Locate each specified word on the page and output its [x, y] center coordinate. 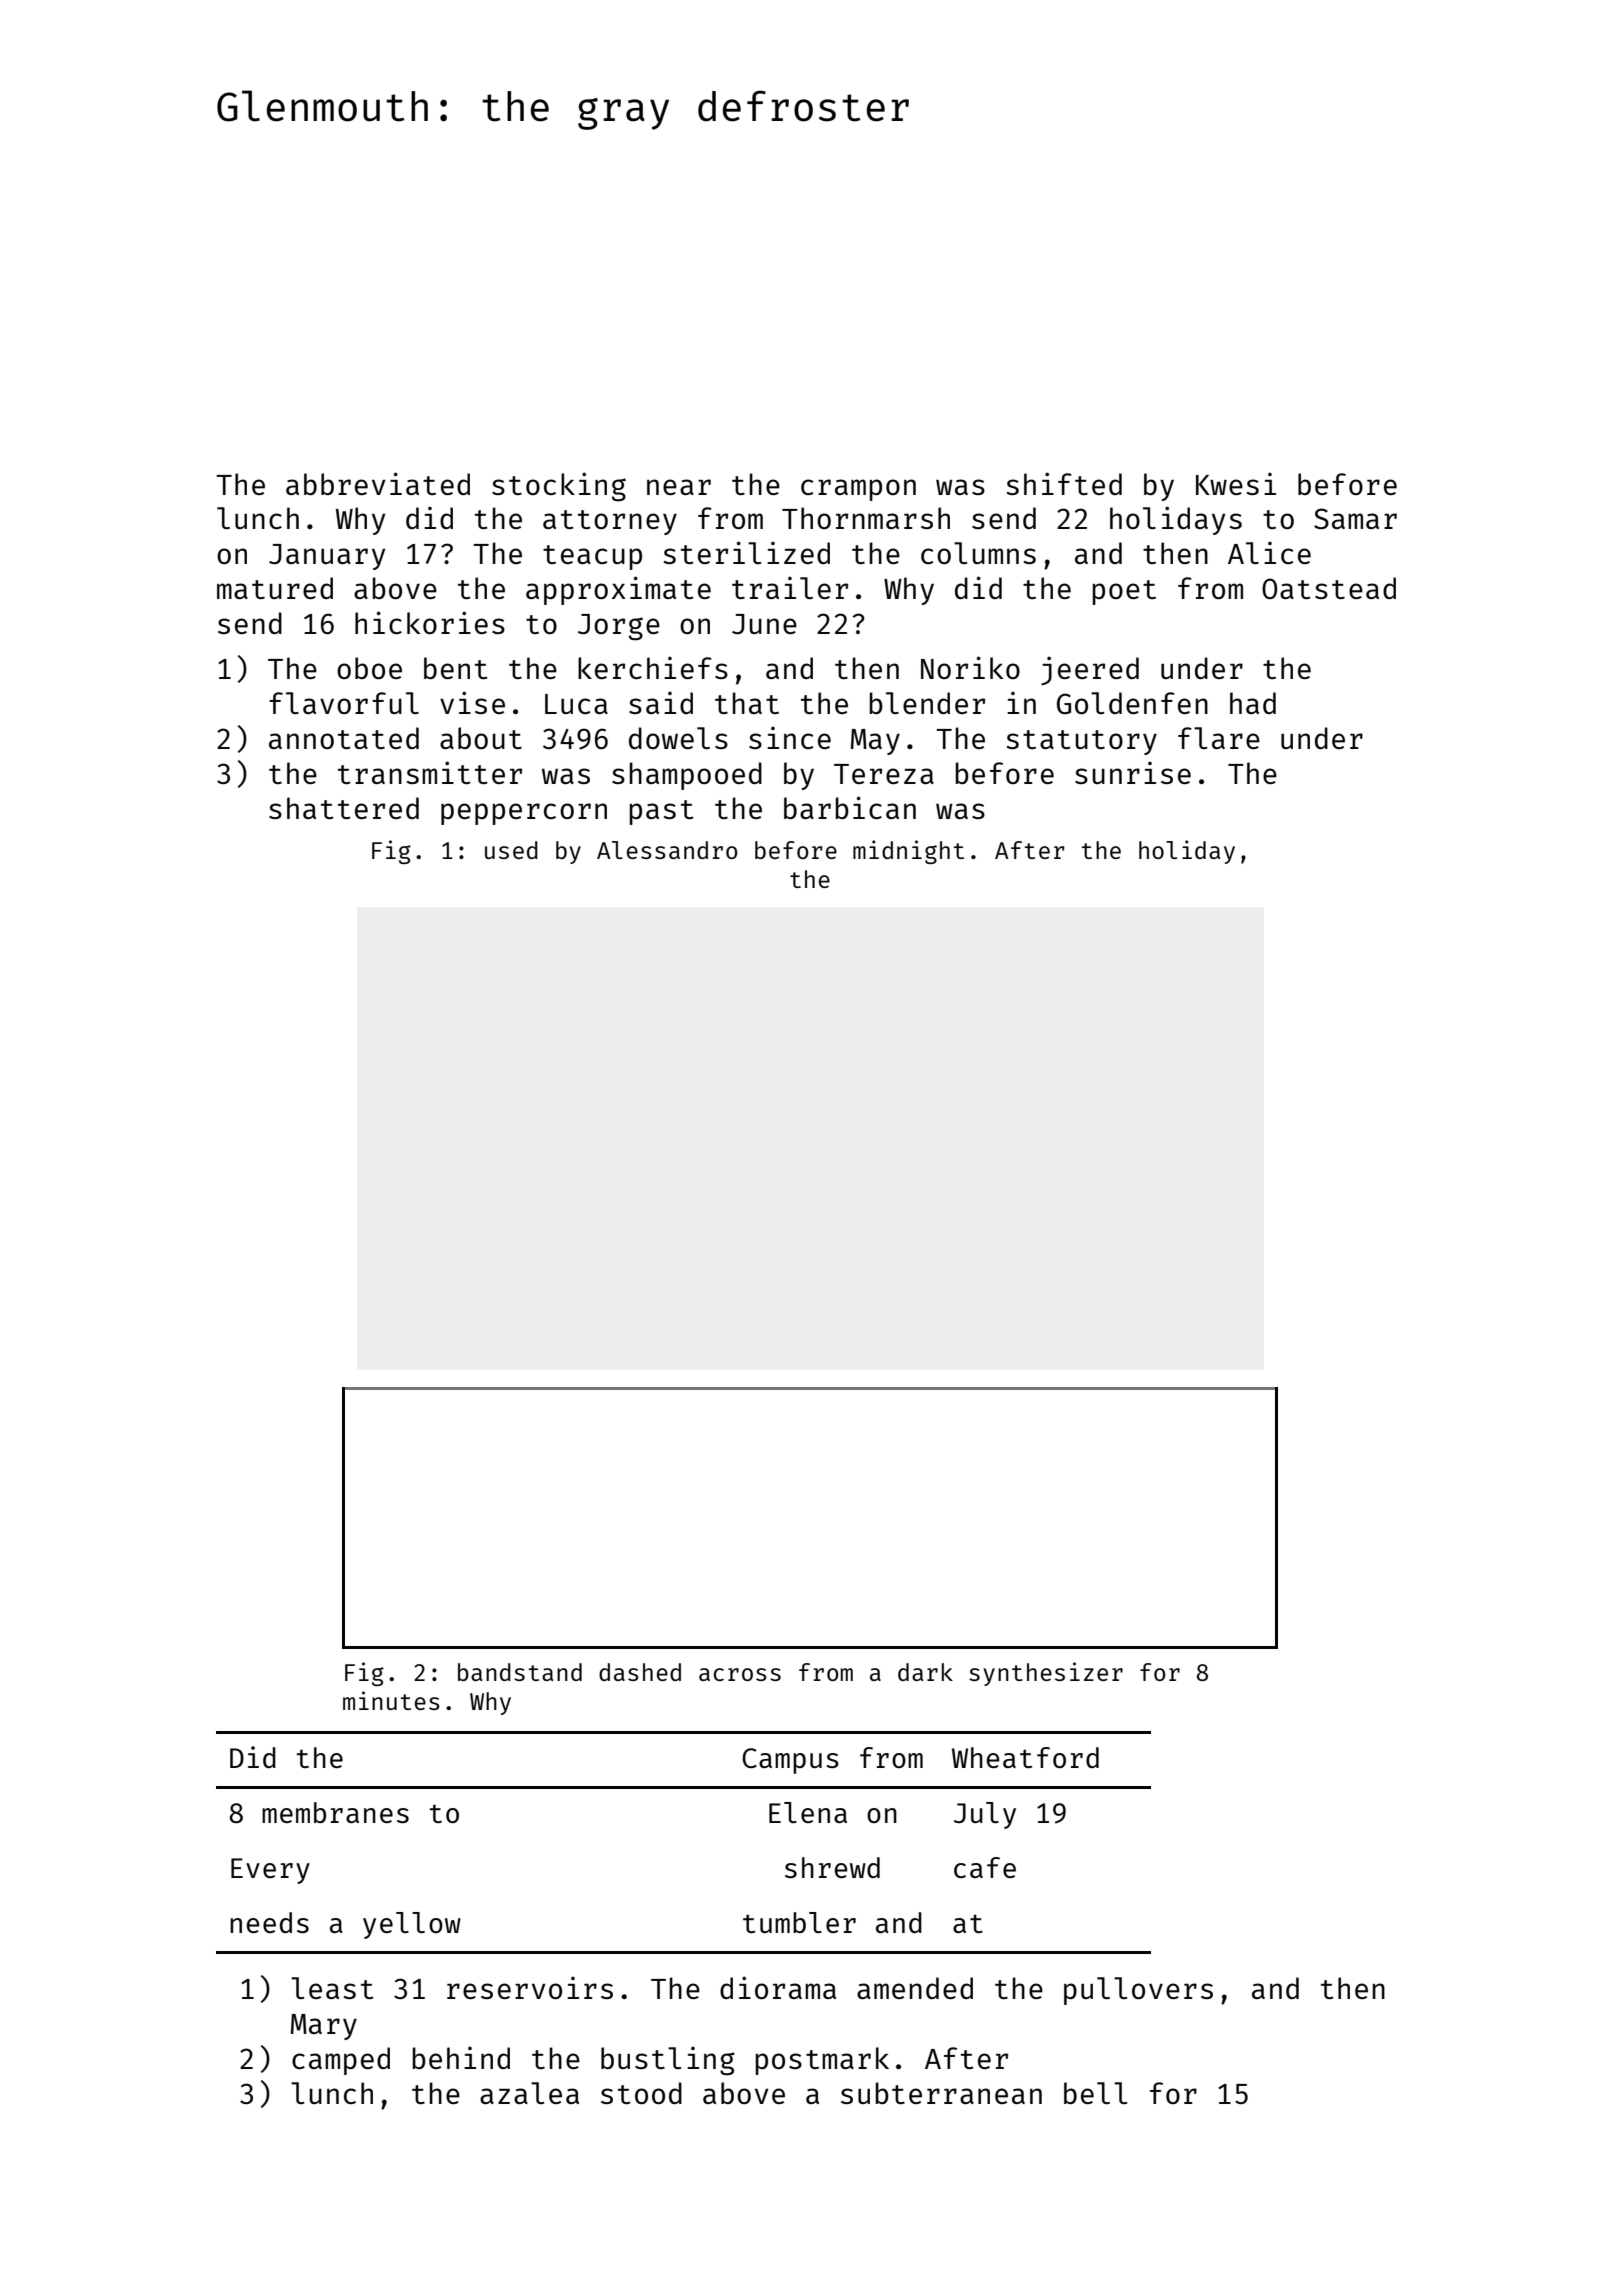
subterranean [941, 2093]
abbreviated [378, 483]
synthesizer [1046, 1674]
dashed [640, 1672]
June [764, 624]
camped [341, 2061]
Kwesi [1236, 484]
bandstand [520, 1672]
